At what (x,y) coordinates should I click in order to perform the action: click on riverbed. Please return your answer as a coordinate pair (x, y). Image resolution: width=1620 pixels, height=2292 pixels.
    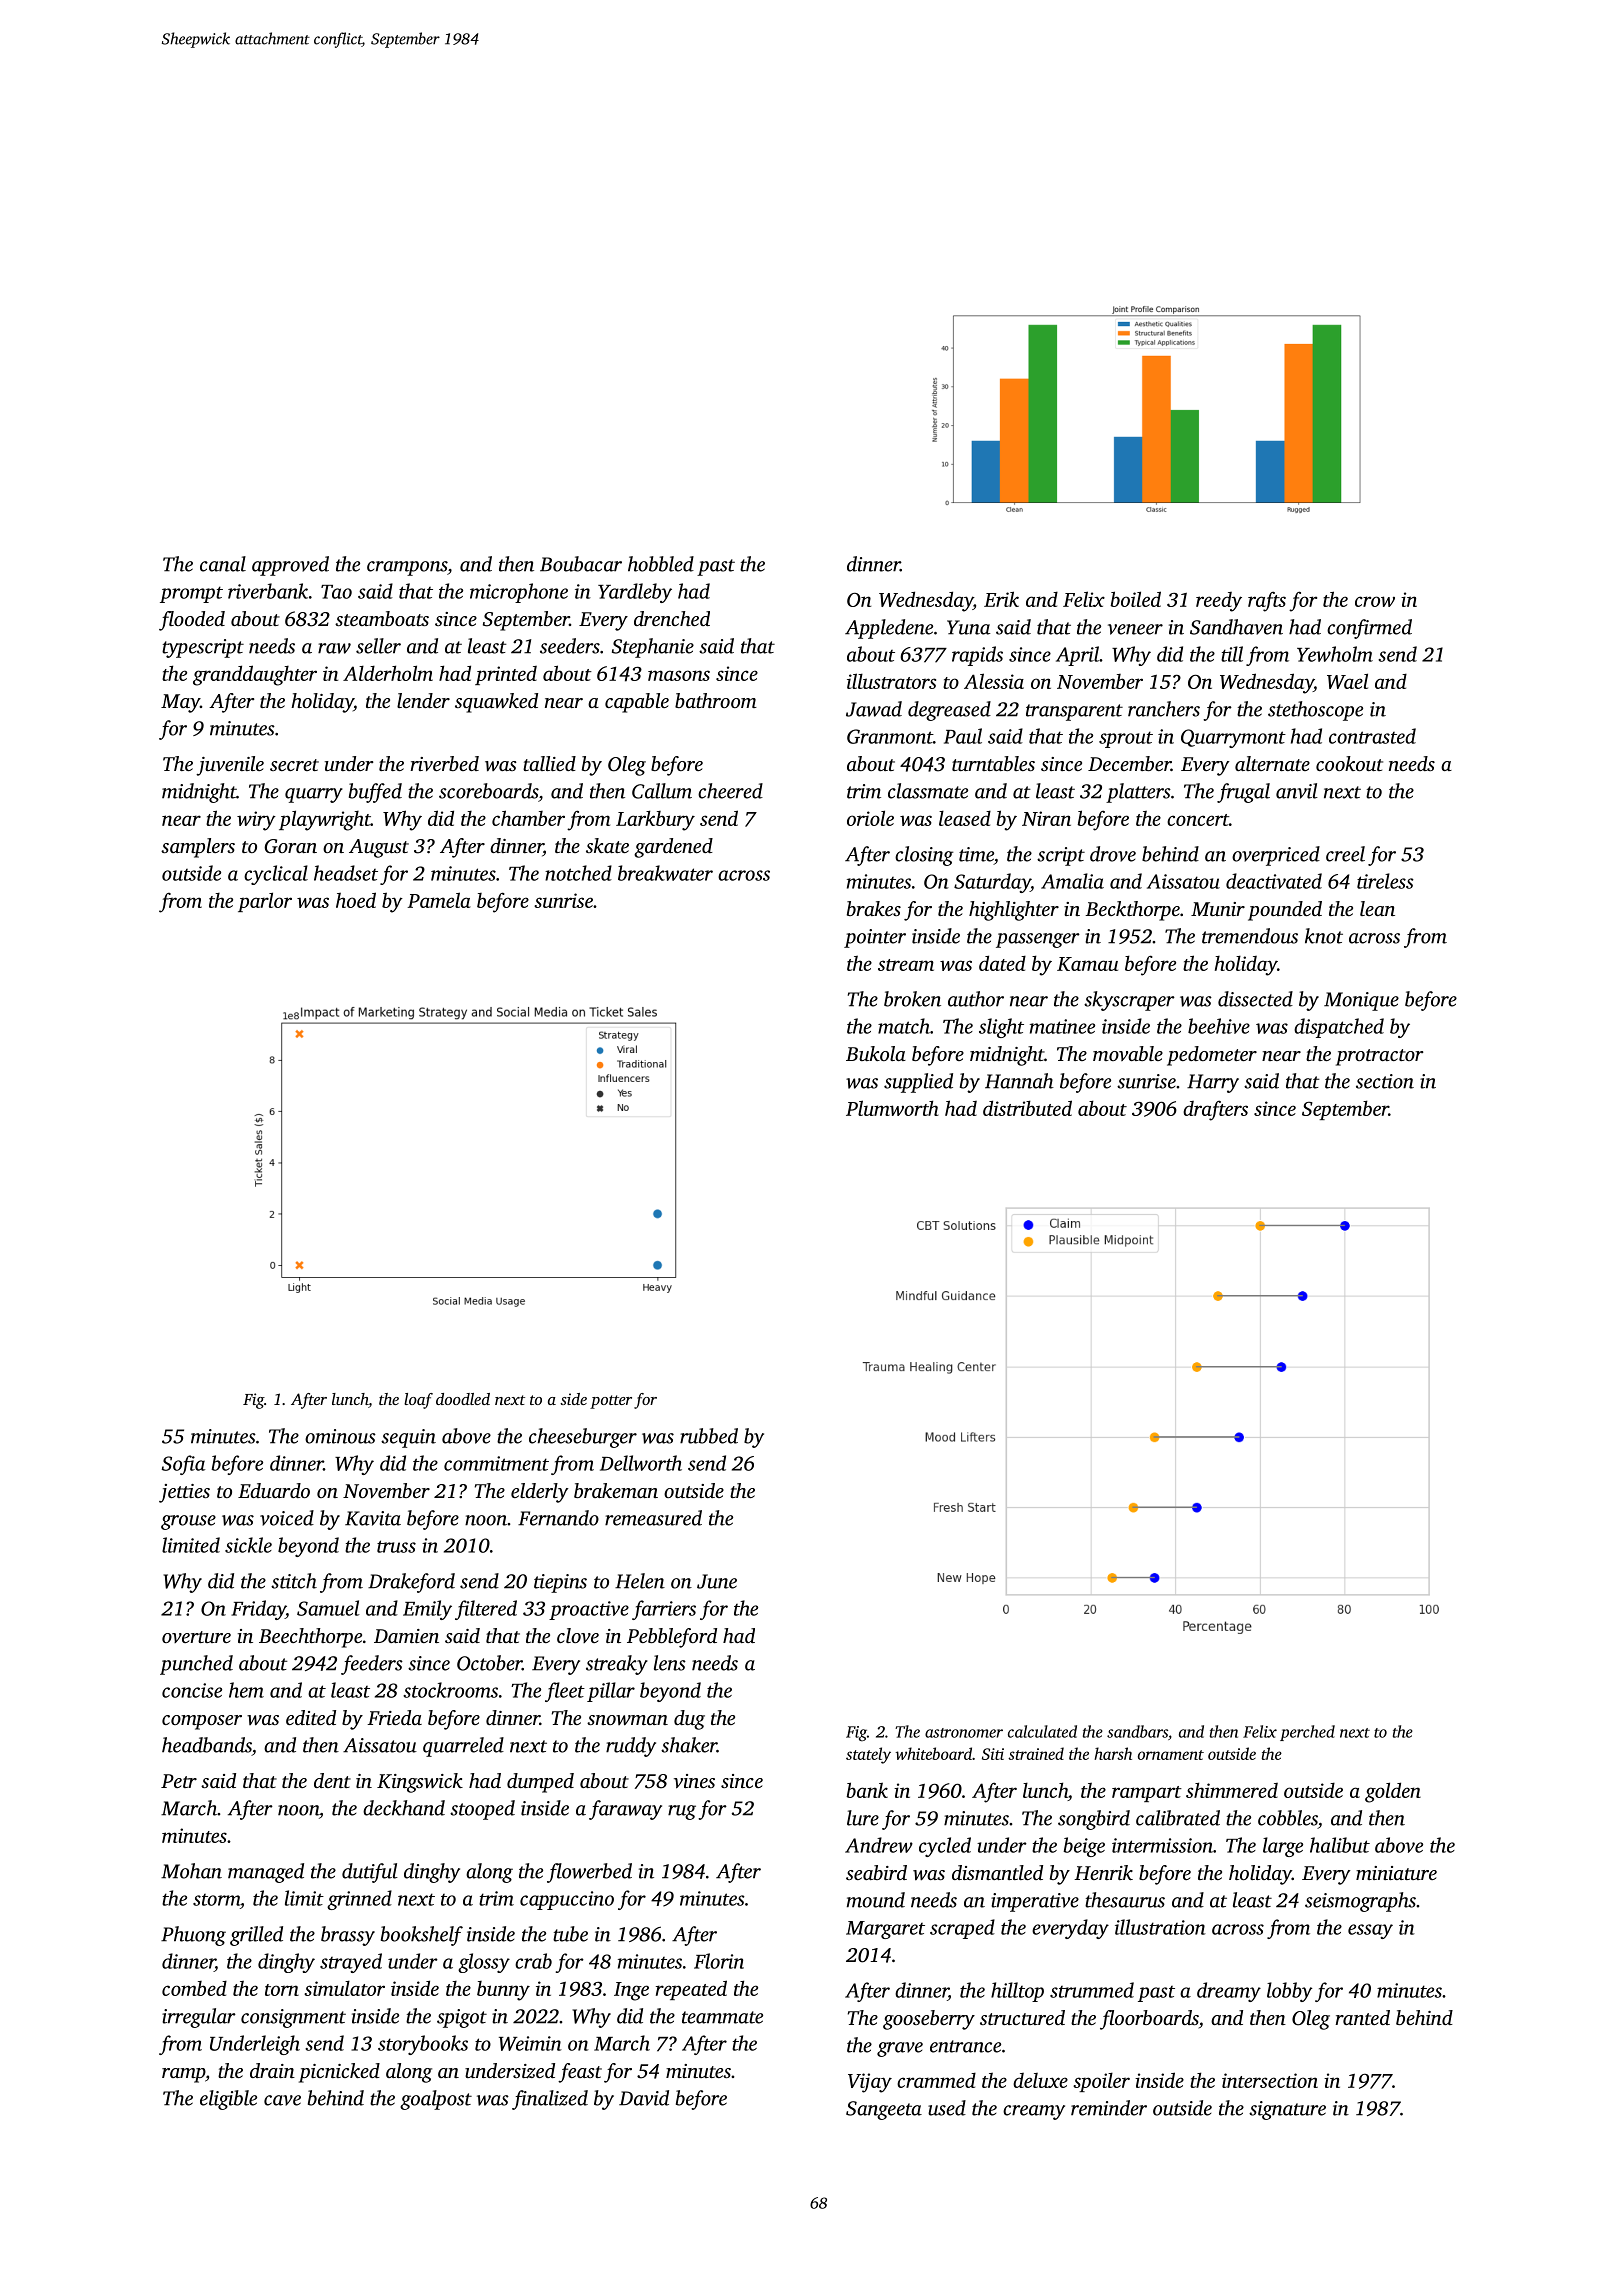
    Looking at the image, I should click on (444, 763).
